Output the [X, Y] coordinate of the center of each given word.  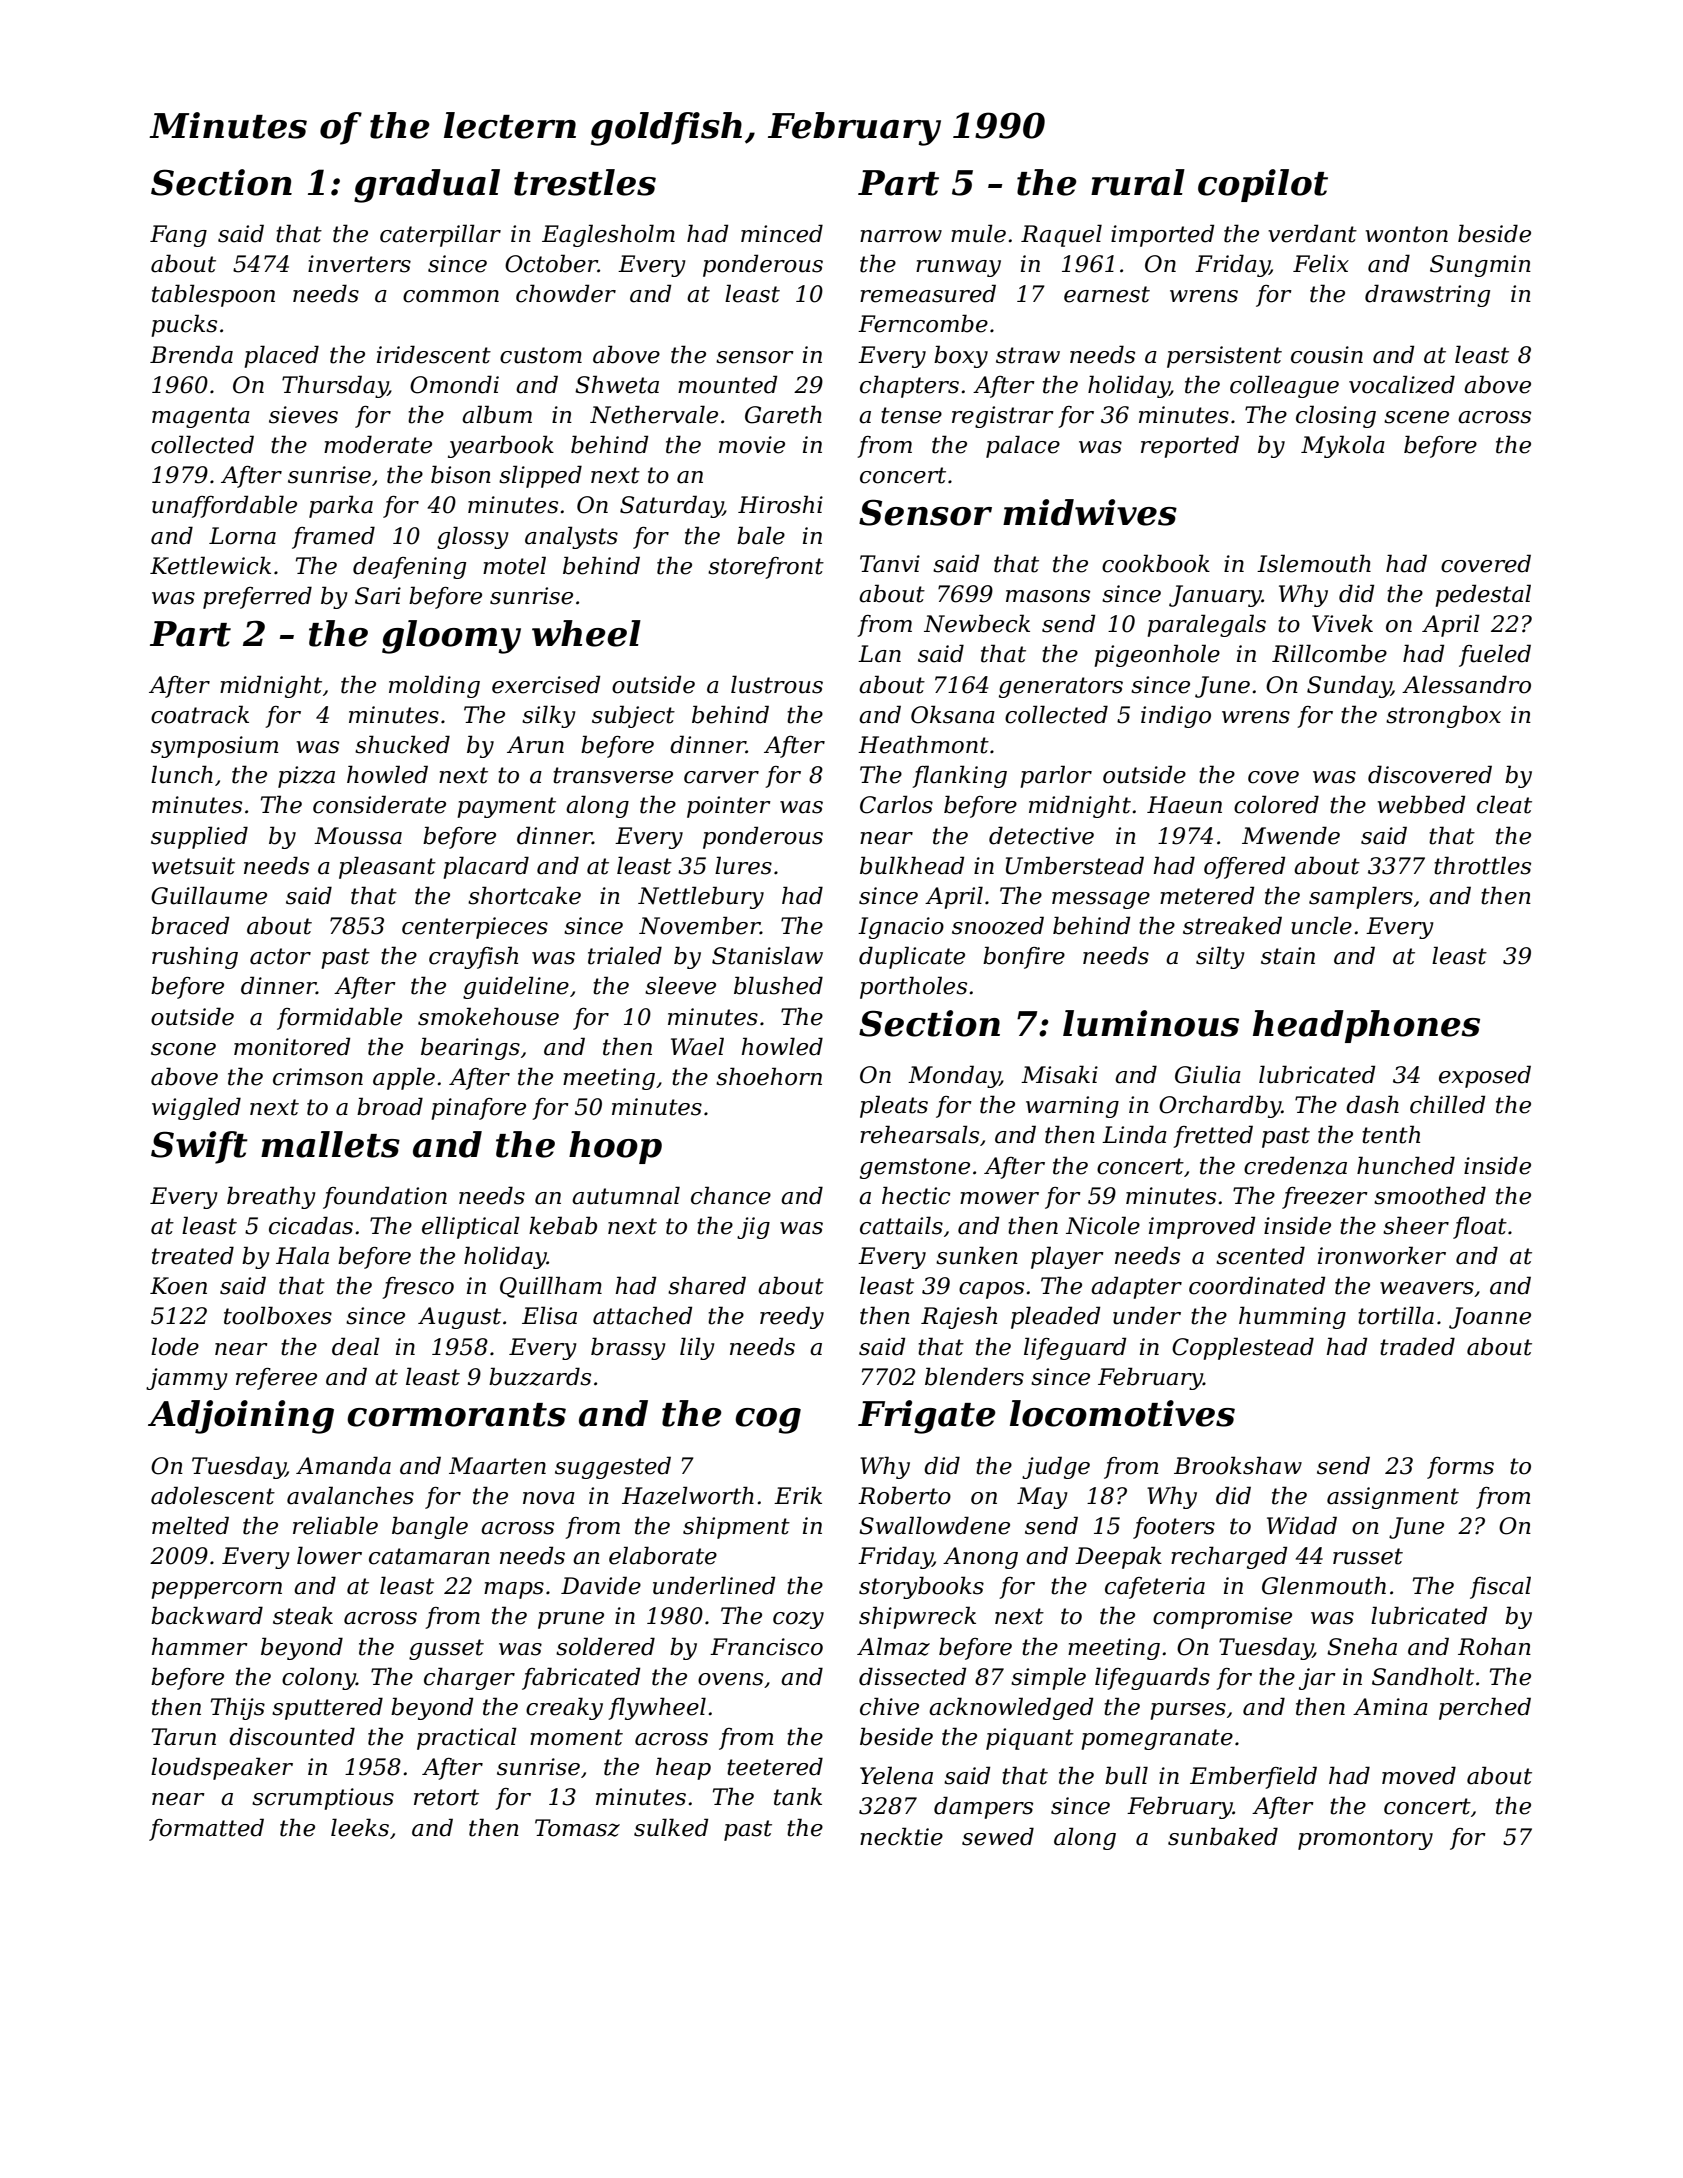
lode [175, 1346]
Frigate [927, 1417]
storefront [766, 568]
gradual [427, 186]
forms [1460, 1468]
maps [514, 1590]
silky [549, 716]
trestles [585, 182]
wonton [1407, 234]
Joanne [1490, 1318]
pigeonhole [1157, 655]
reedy [792, 1317]
